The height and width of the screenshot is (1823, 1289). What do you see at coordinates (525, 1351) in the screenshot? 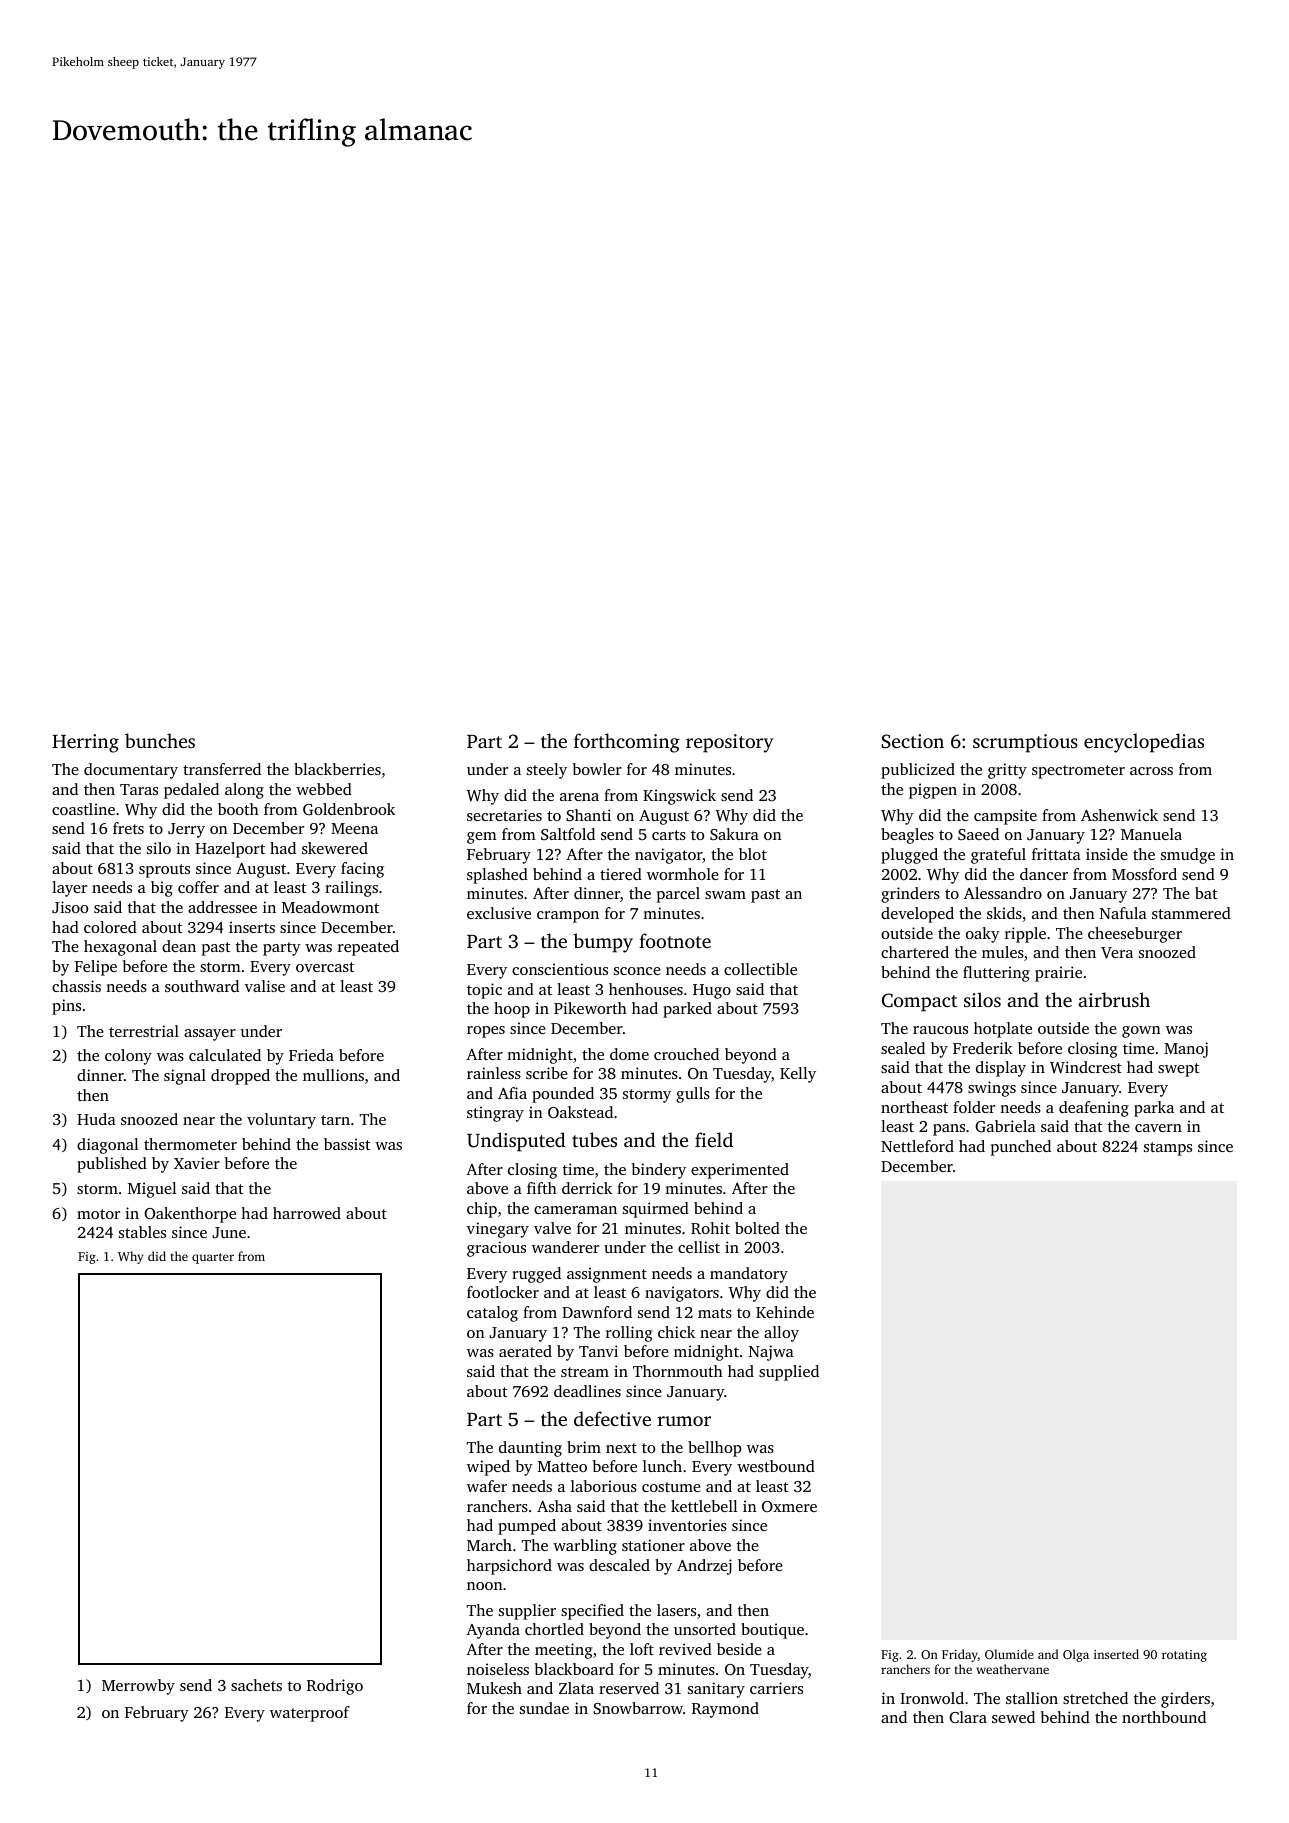
I see `aerated` at bounding box center [525, 1351].
